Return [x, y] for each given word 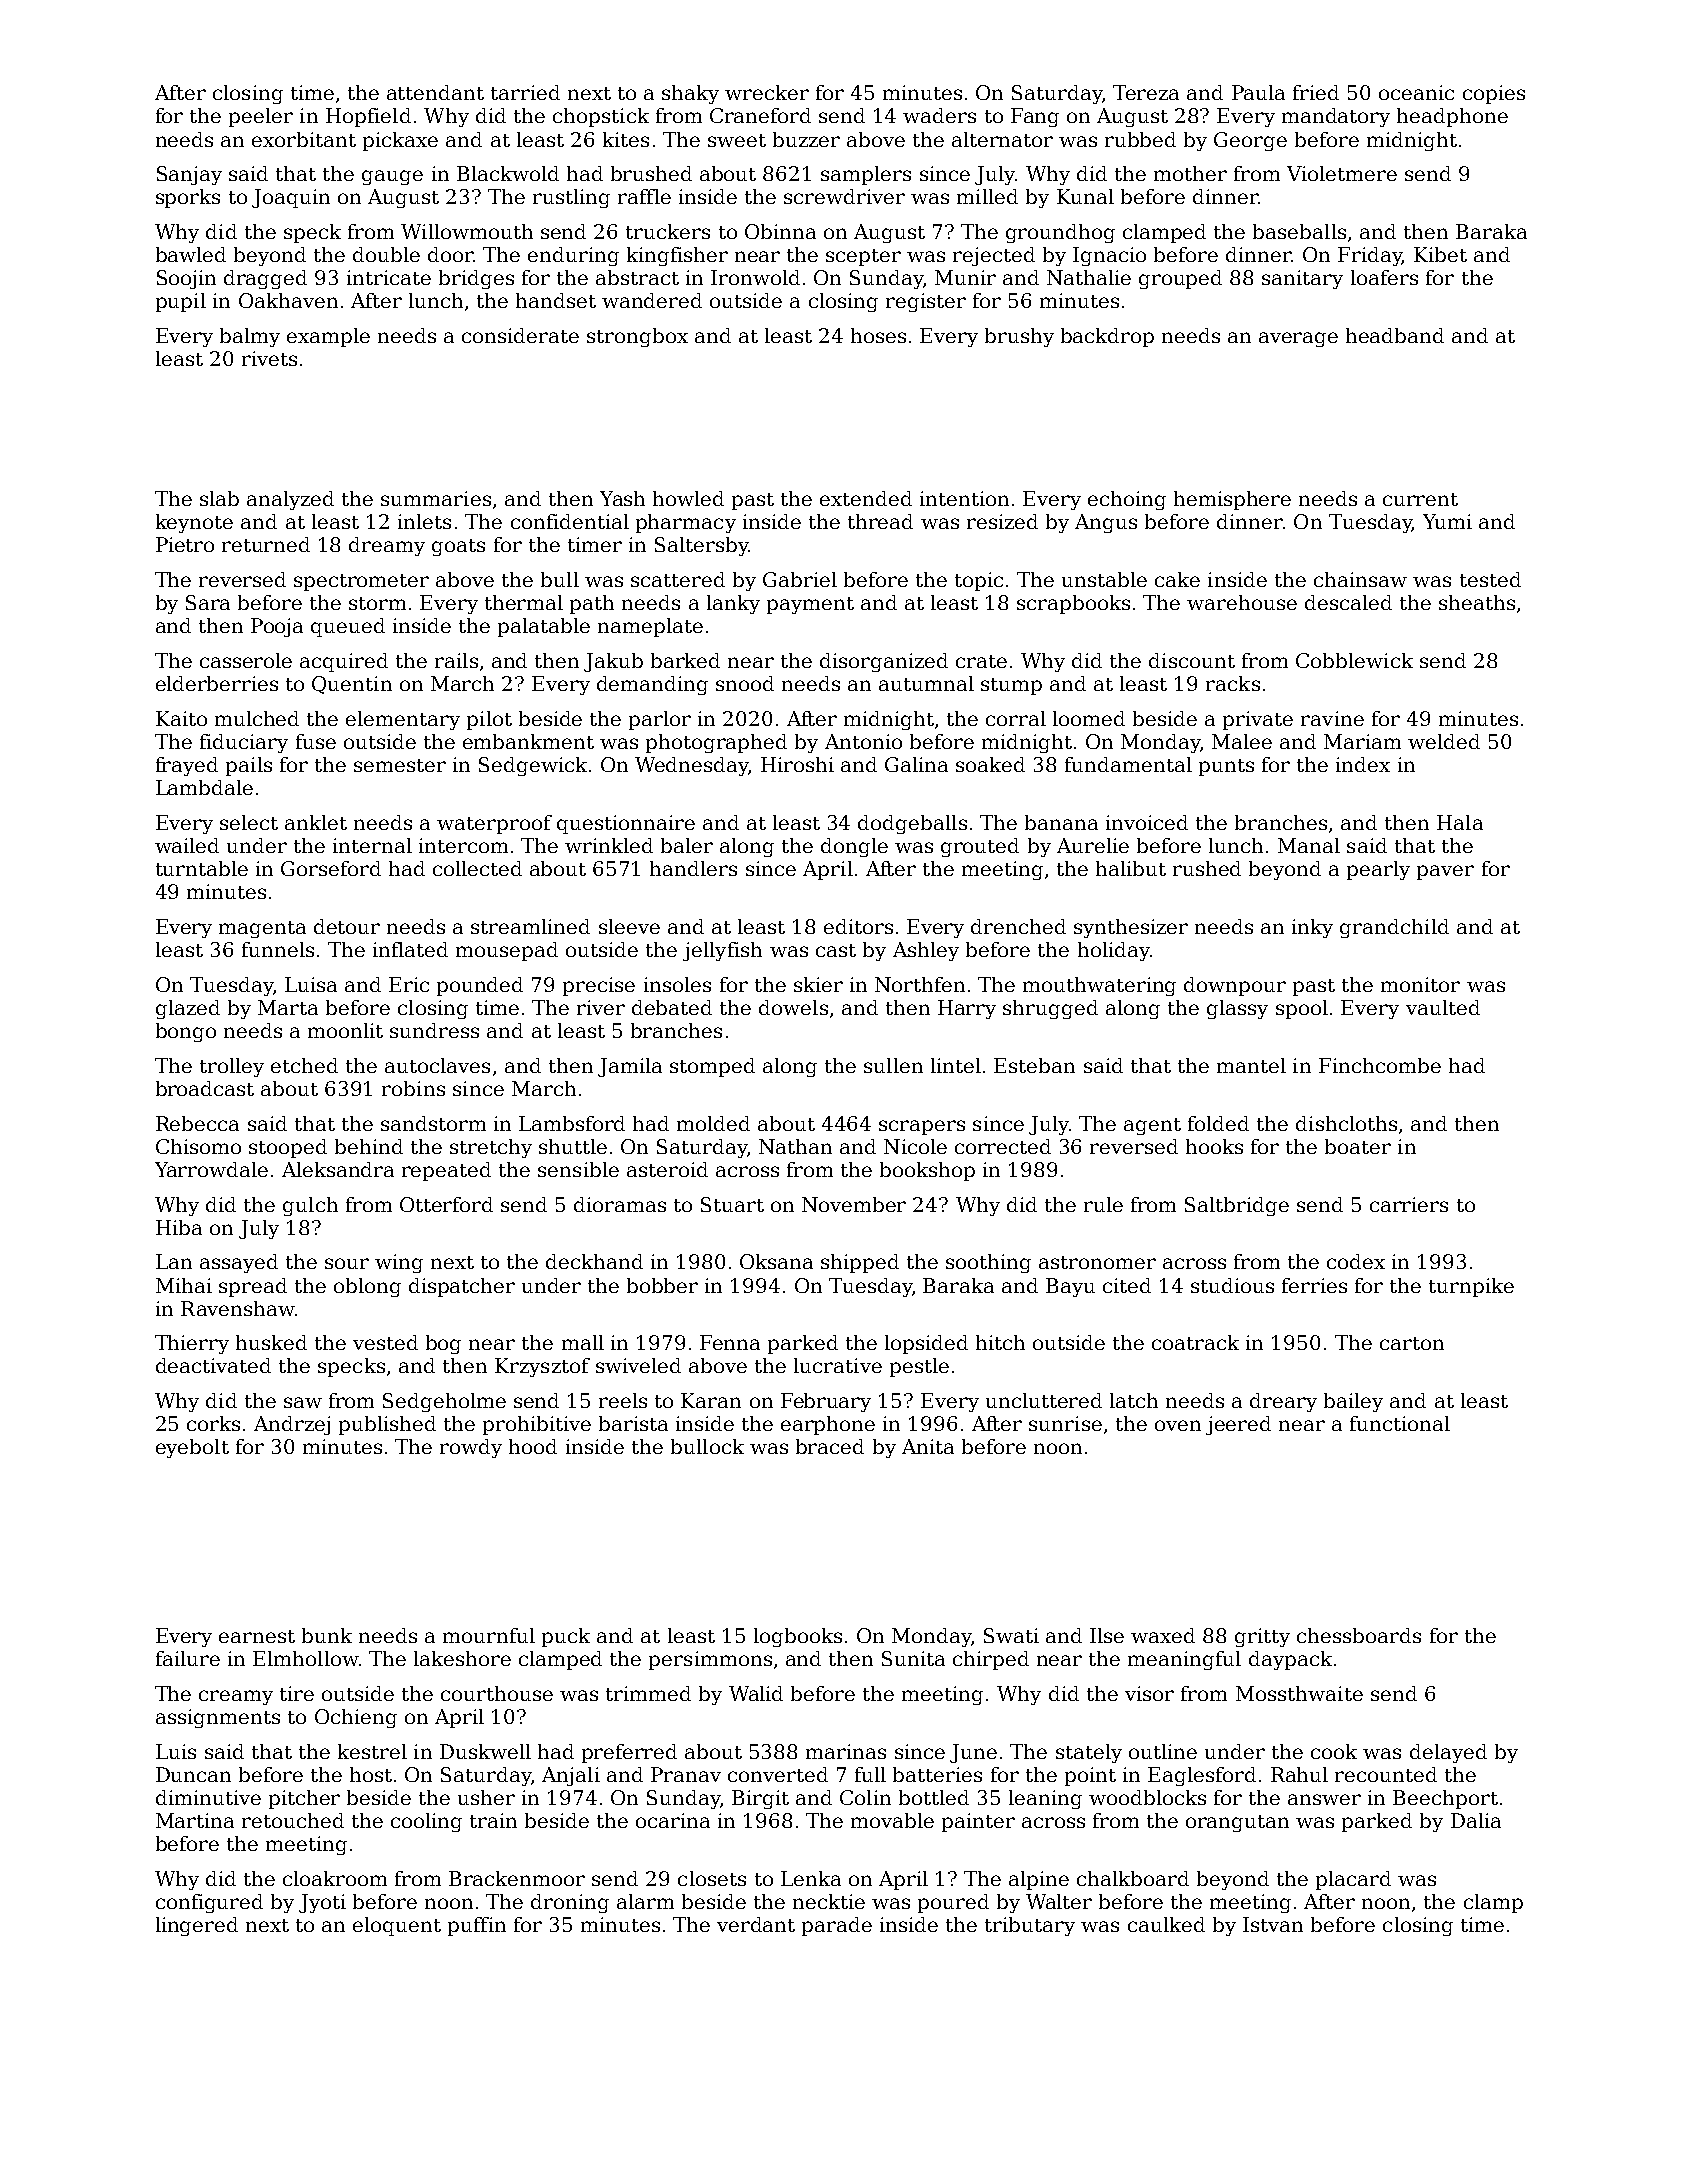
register [926, 302]
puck [566, 1637]
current [1420, 499]
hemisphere [1232, 500]
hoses [878, 335]
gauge [392, 177]
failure [188, 1658]
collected [477, 868]
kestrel [372, 1751]
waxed [1163, 1635]
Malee [1242, 741]
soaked [990, 764]
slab [219, 498]
